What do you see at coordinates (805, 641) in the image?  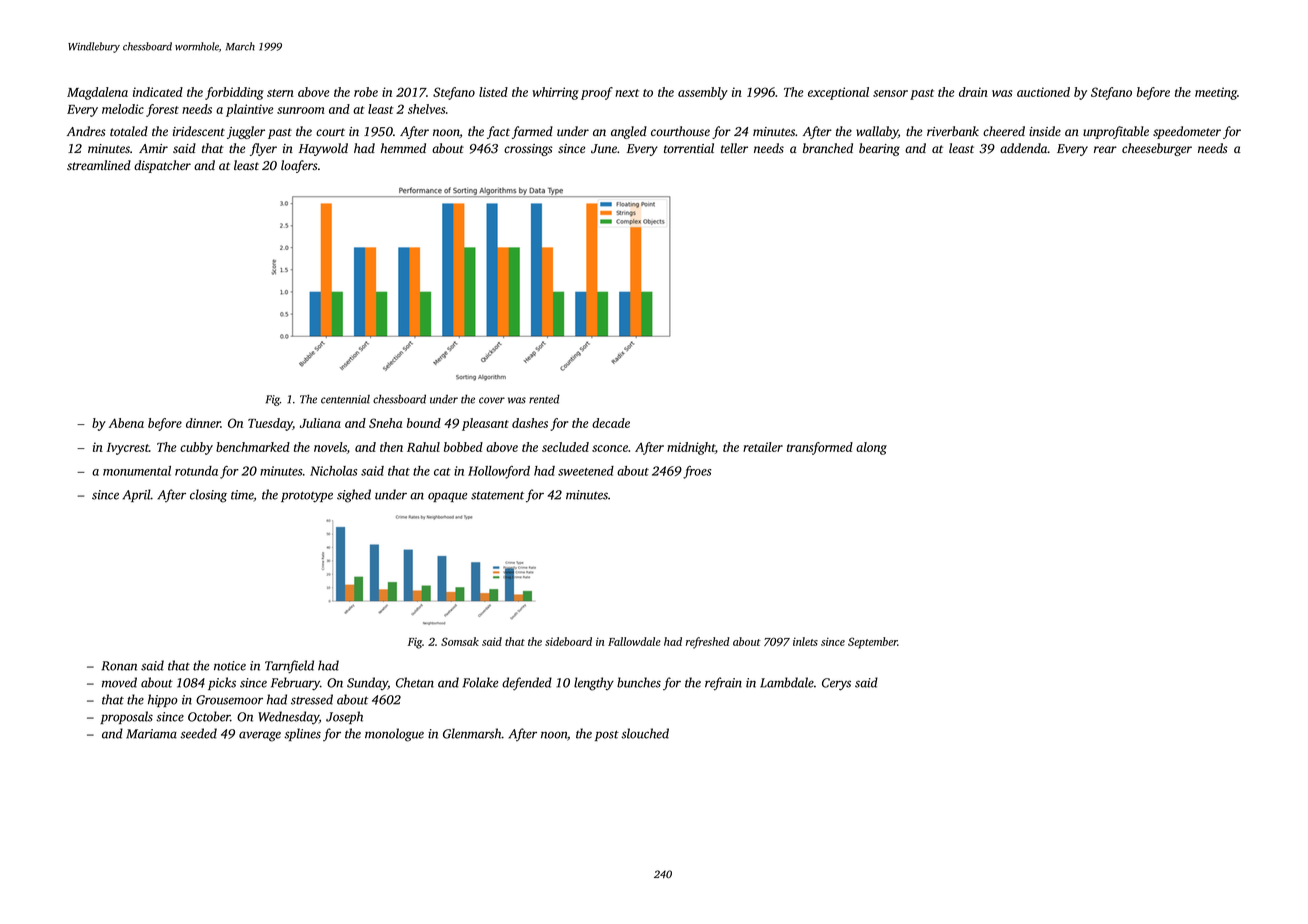 I see `inlets` at bounding box center [805, 641].
